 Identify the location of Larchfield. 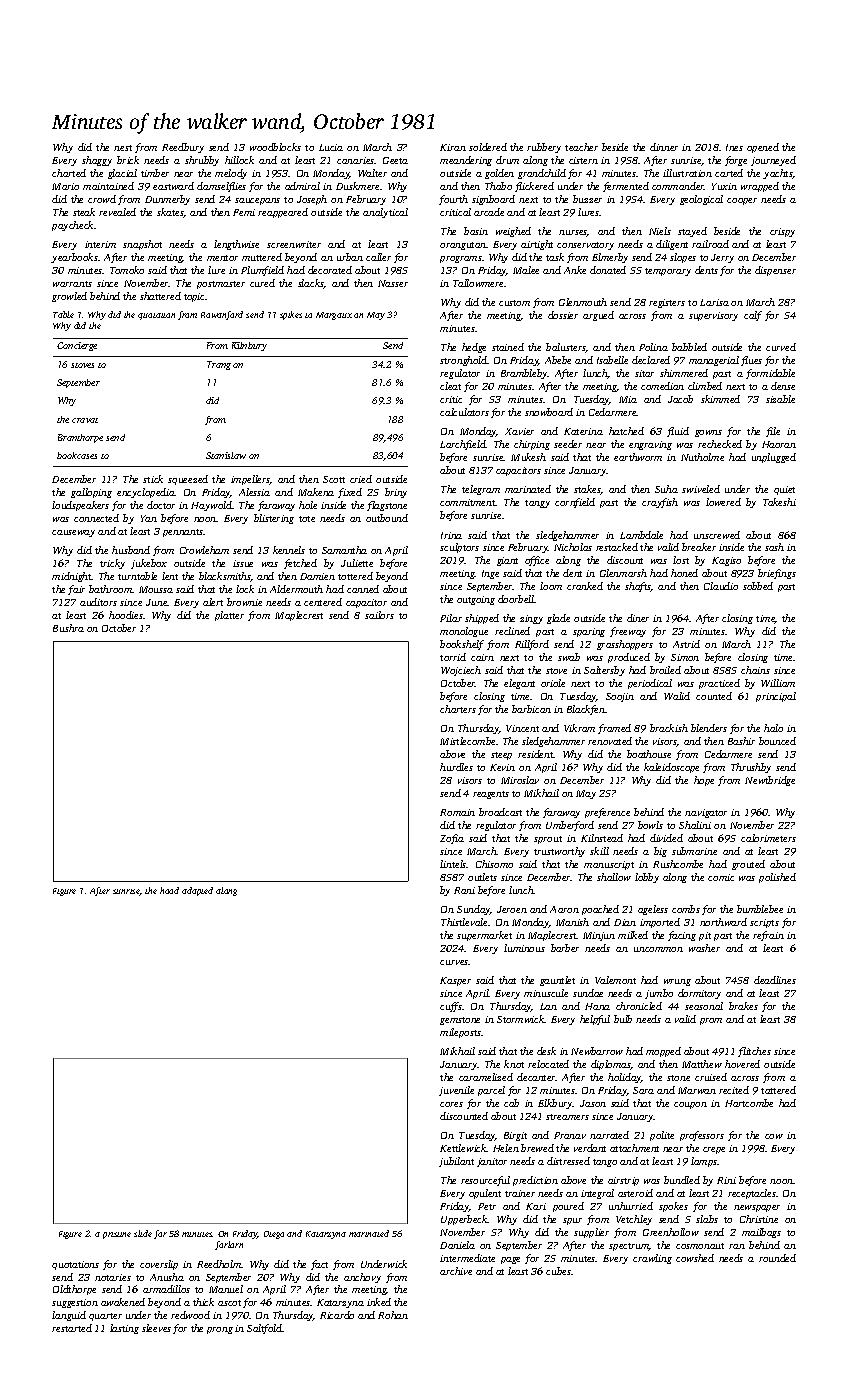
(463, 445).
